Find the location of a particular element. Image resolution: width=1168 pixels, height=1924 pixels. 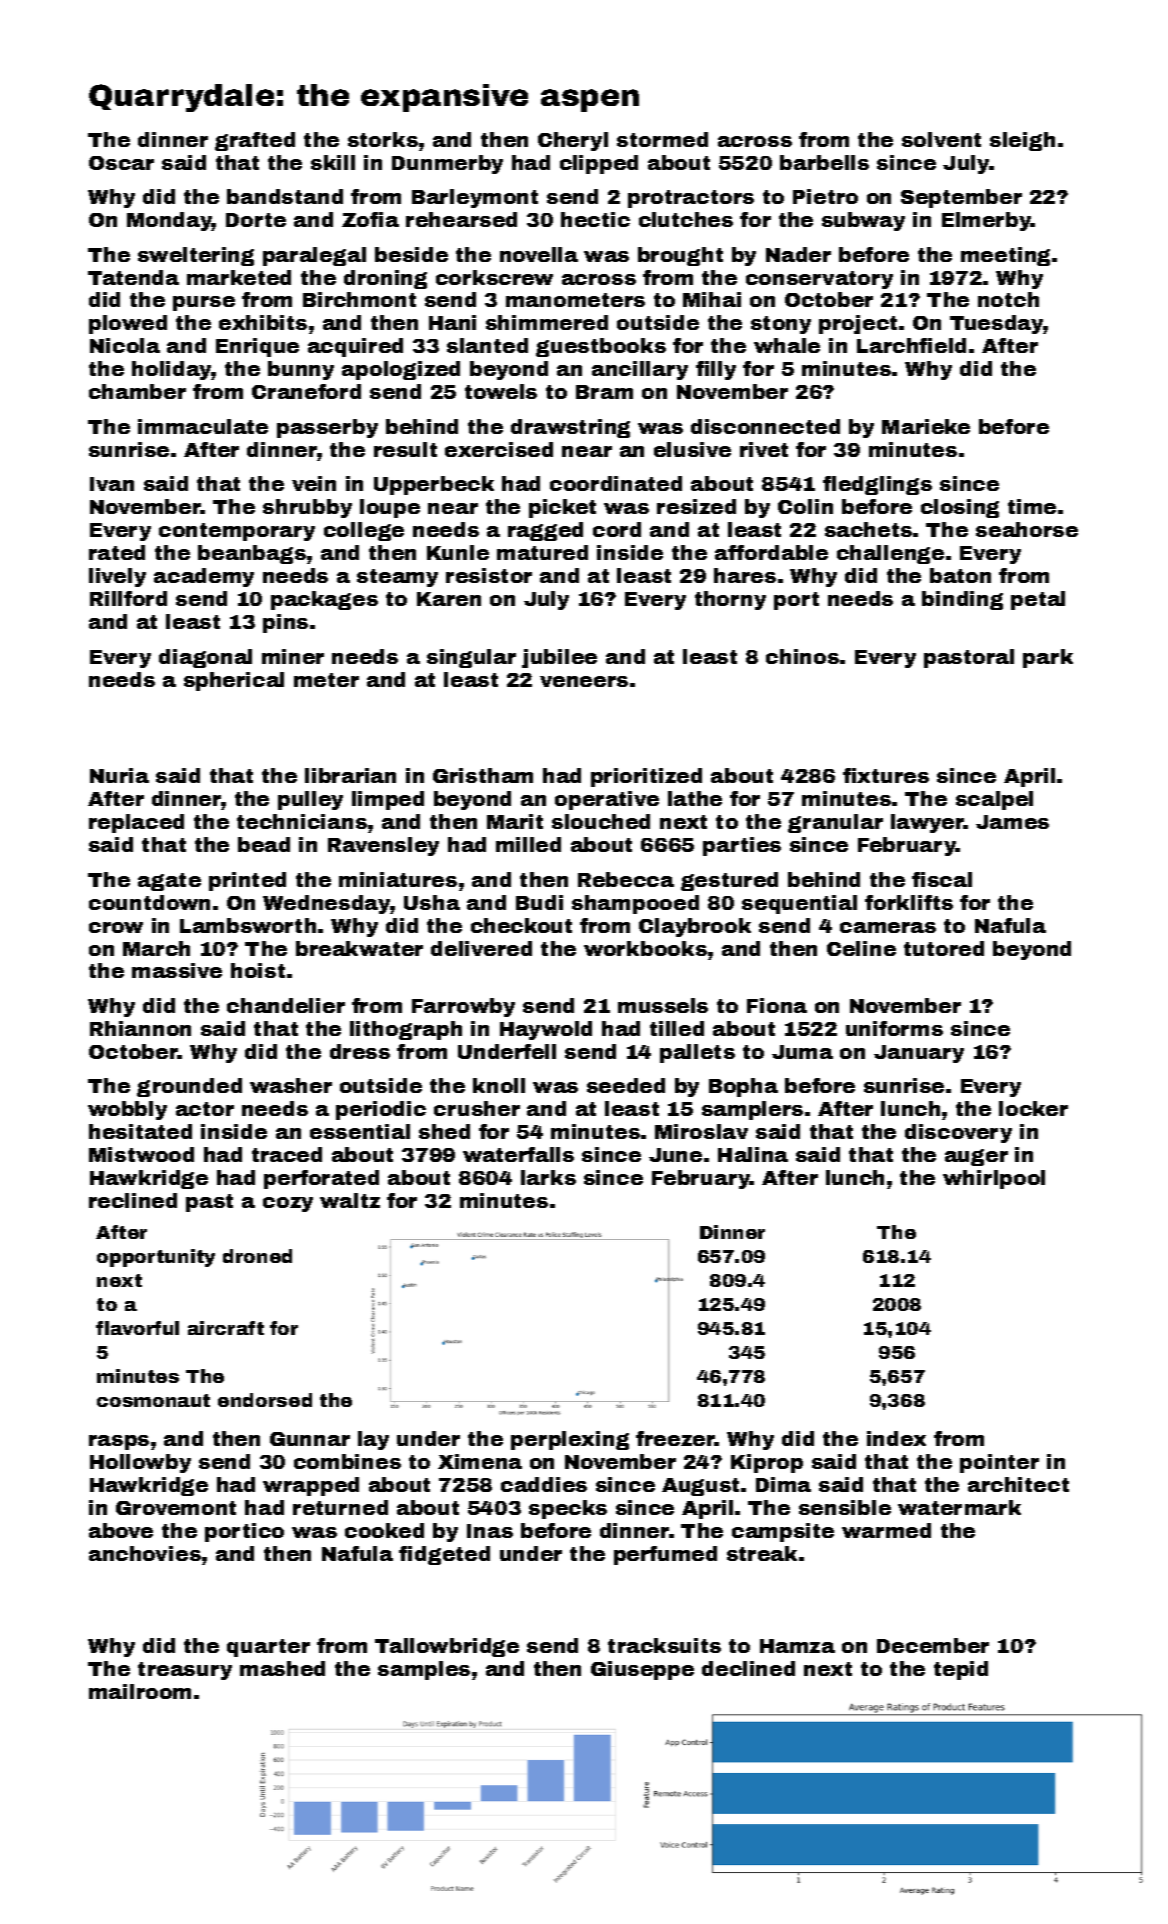

vein is located at coordinates (314, 483).
